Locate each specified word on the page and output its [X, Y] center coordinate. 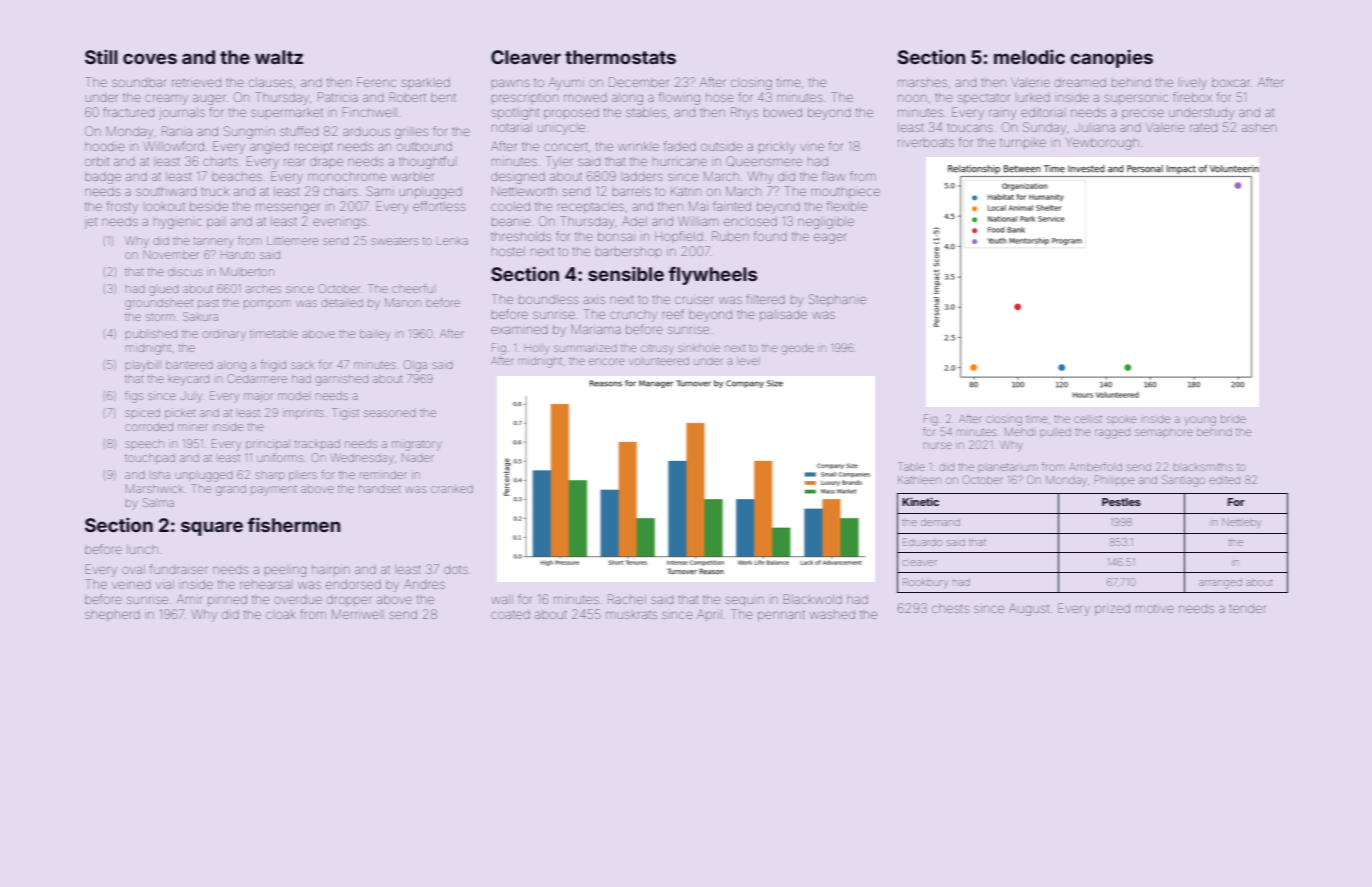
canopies [1111, 58]
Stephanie [837, 300]
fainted [732, 206]
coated [510, 614]
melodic [1029, 56]
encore [606, 361]
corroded [149, 427]
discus [185, 272]
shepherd [112, 616]
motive [1154, 609]
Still [101, 56]
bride [1233, 419]
